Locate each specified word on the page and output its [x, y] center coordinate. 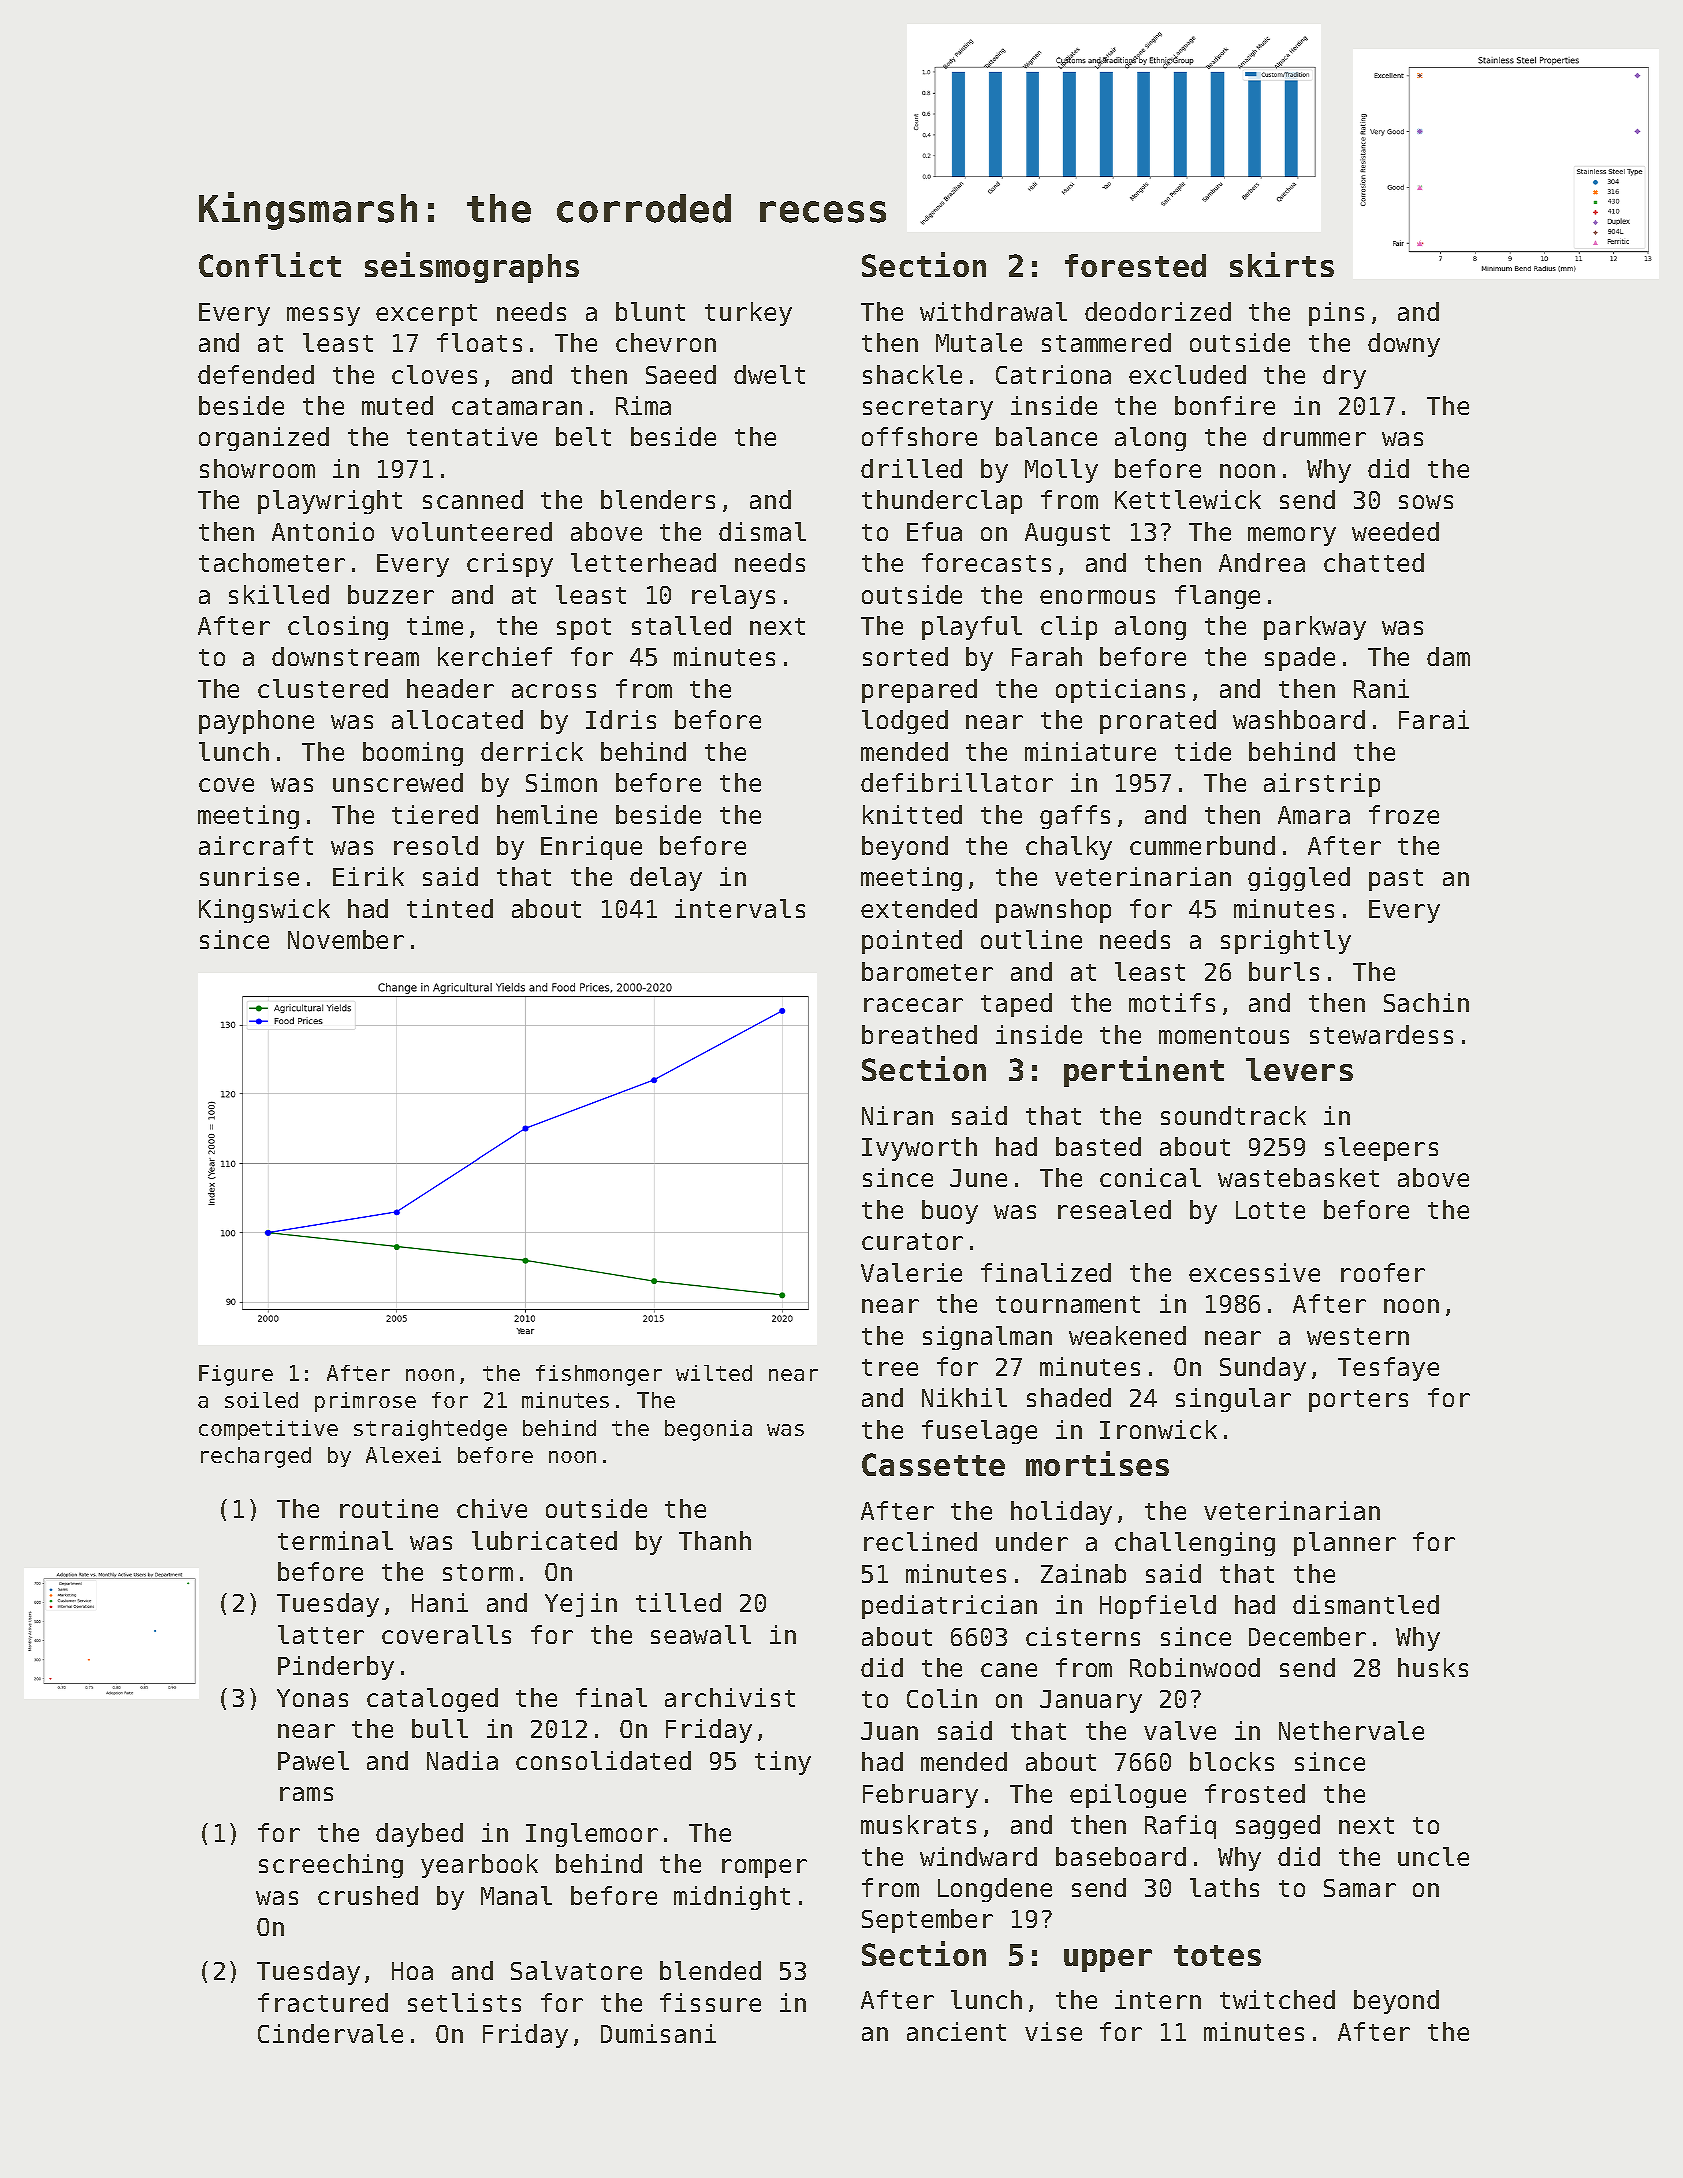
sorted [905, 656]
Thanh [715, 1540]
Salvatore [576, 1970]
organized [264, 439]
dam [1448, 656]
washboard [1299, 719]
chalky [1069, 848]
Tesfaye [1388, 1369]
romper [764, 1868]
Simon [561, 782]
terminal [335, 1540]
